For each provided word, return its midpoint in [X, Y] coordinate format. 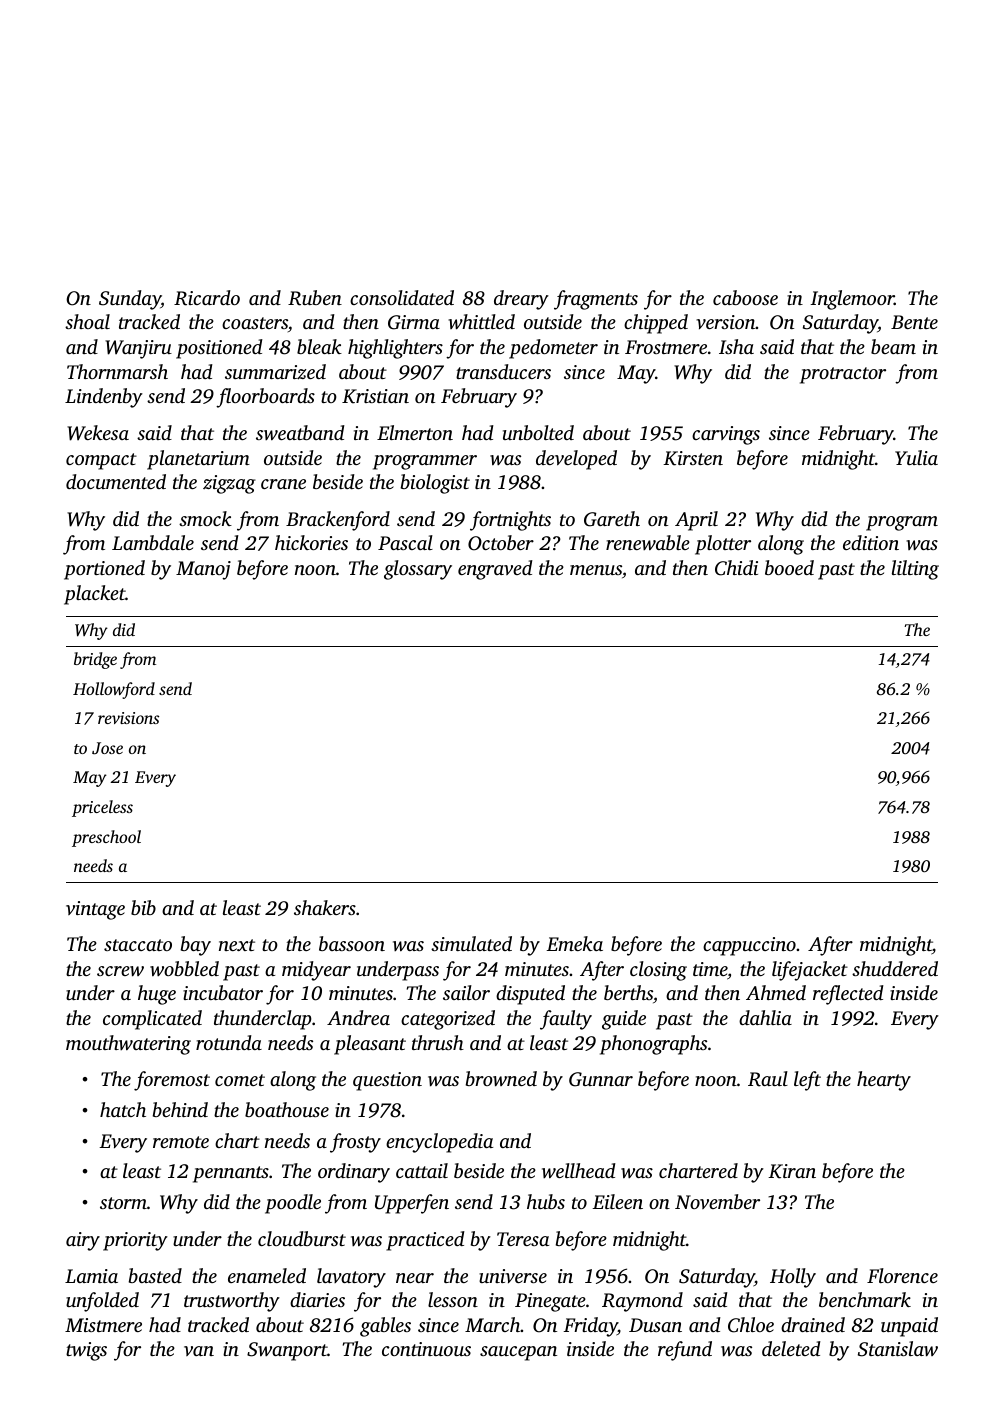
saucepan [518, 1353]
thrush [438, 1042]
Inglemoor [852, 300]
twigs [86, 1351]
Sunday [130, 300]
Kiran [792, 1171]
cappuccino [749, 946]
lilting [915, 570]
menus [596, 570]
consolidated [402, 297]
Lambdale [153, 542]
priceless [102, 808]
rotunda [229, 1042]
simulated [471, 943]
